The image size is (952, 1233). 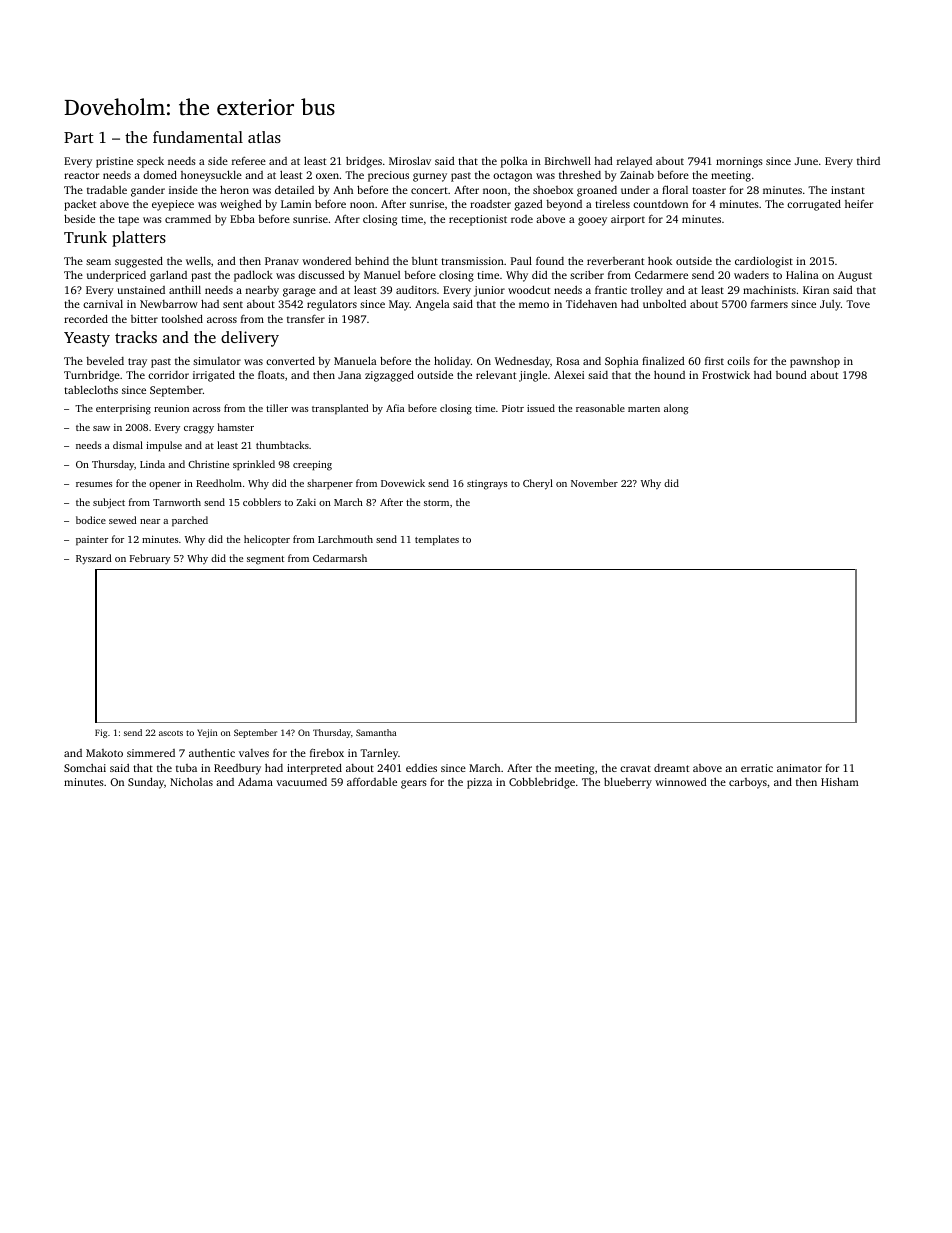 What do you see at coordinates (664, 303) in the screenshot?
I see `unbolted` at bounding box center [664, 303].
